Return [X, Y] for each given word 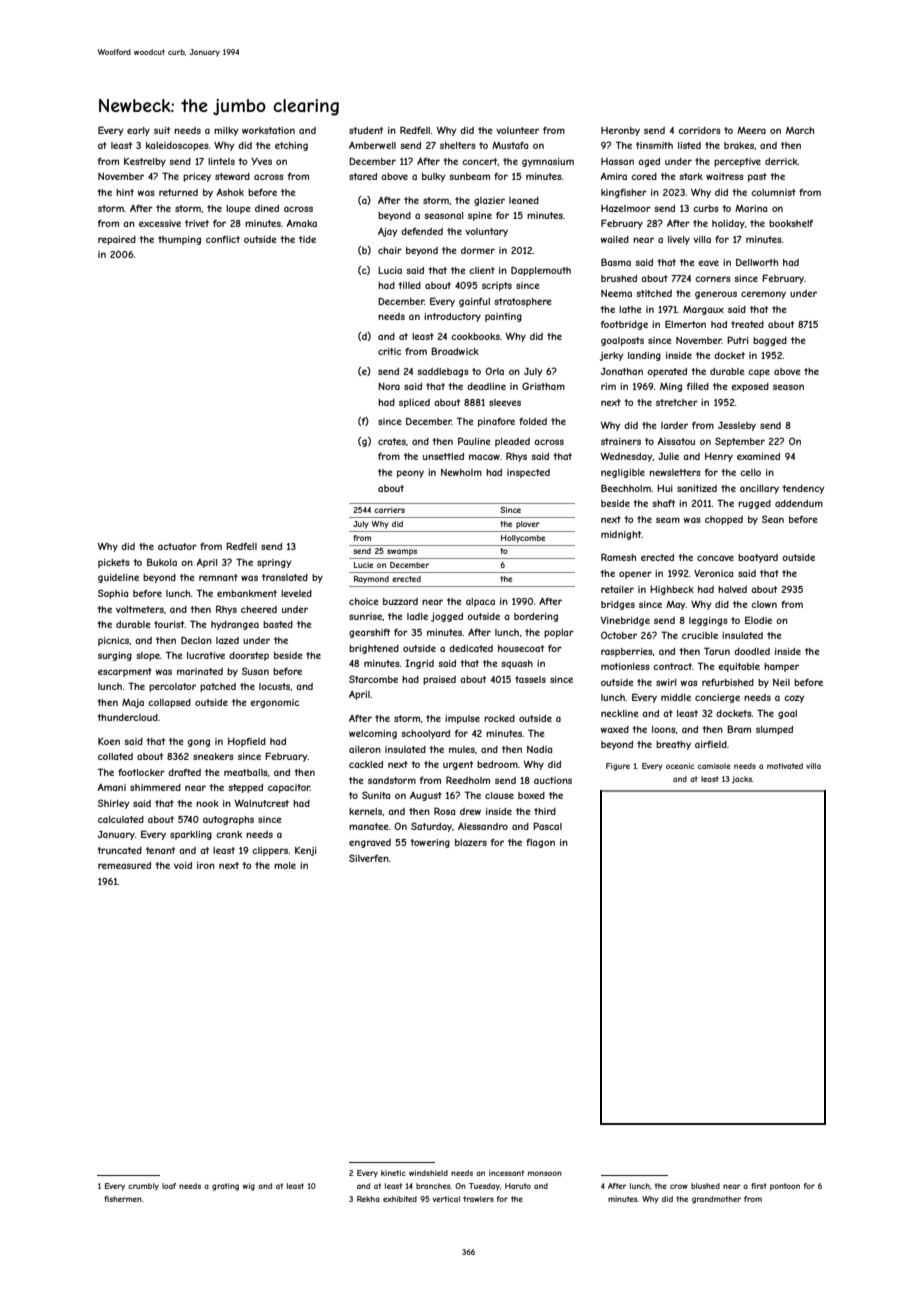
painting [503, 317]
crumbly [143, 1187]
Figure [618, 767]
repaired [117, 240]
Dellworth [757, 262]
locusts [275, 687]
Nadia [539, 749]
